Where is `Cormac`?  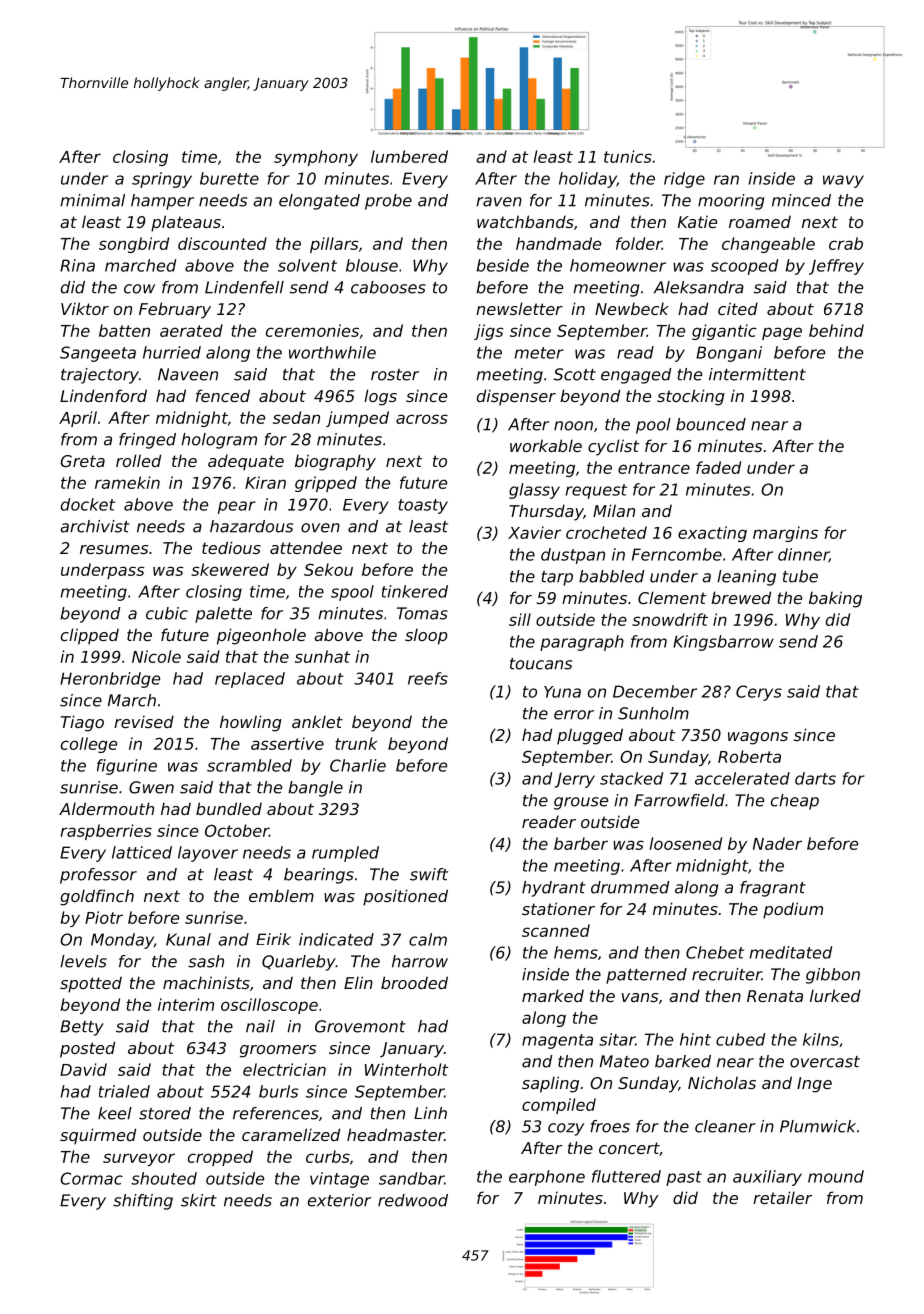 Cormac is located at coordinates (91, 1178).
